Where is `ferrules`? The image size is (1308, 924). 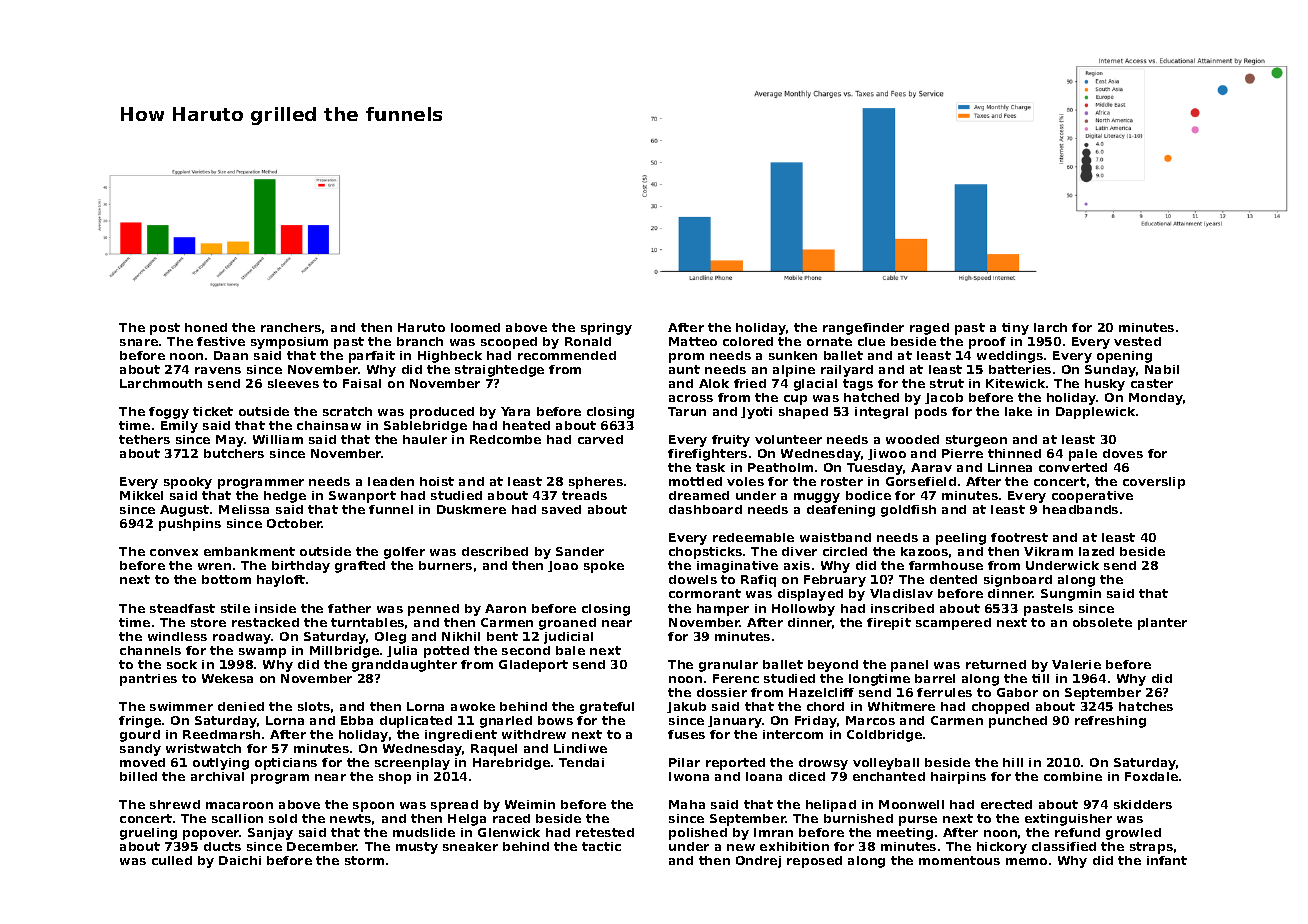 ferrules is located at coordinates (944, 692).
